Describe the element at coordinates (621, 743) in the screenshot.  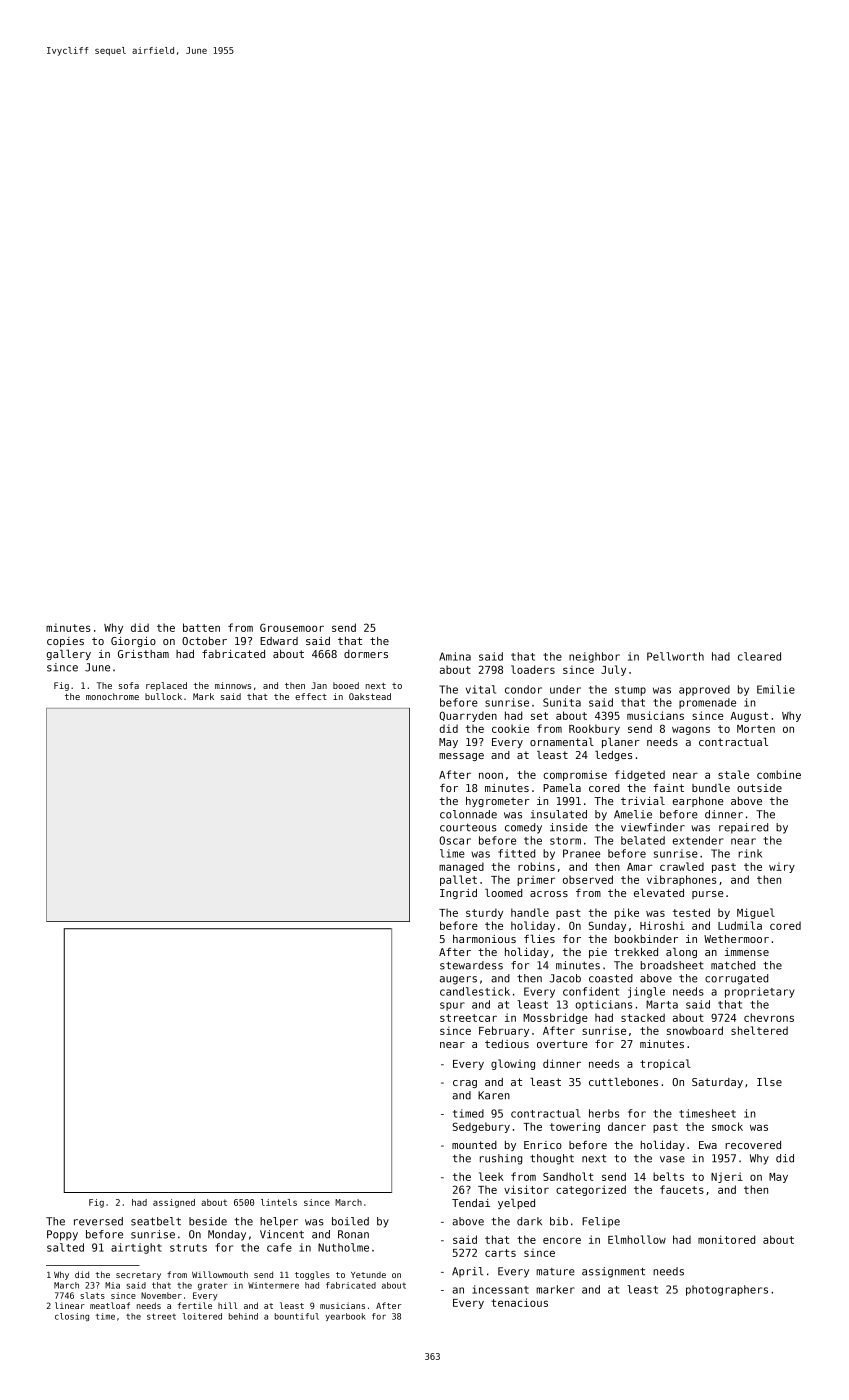
I see `planer` at that location.
